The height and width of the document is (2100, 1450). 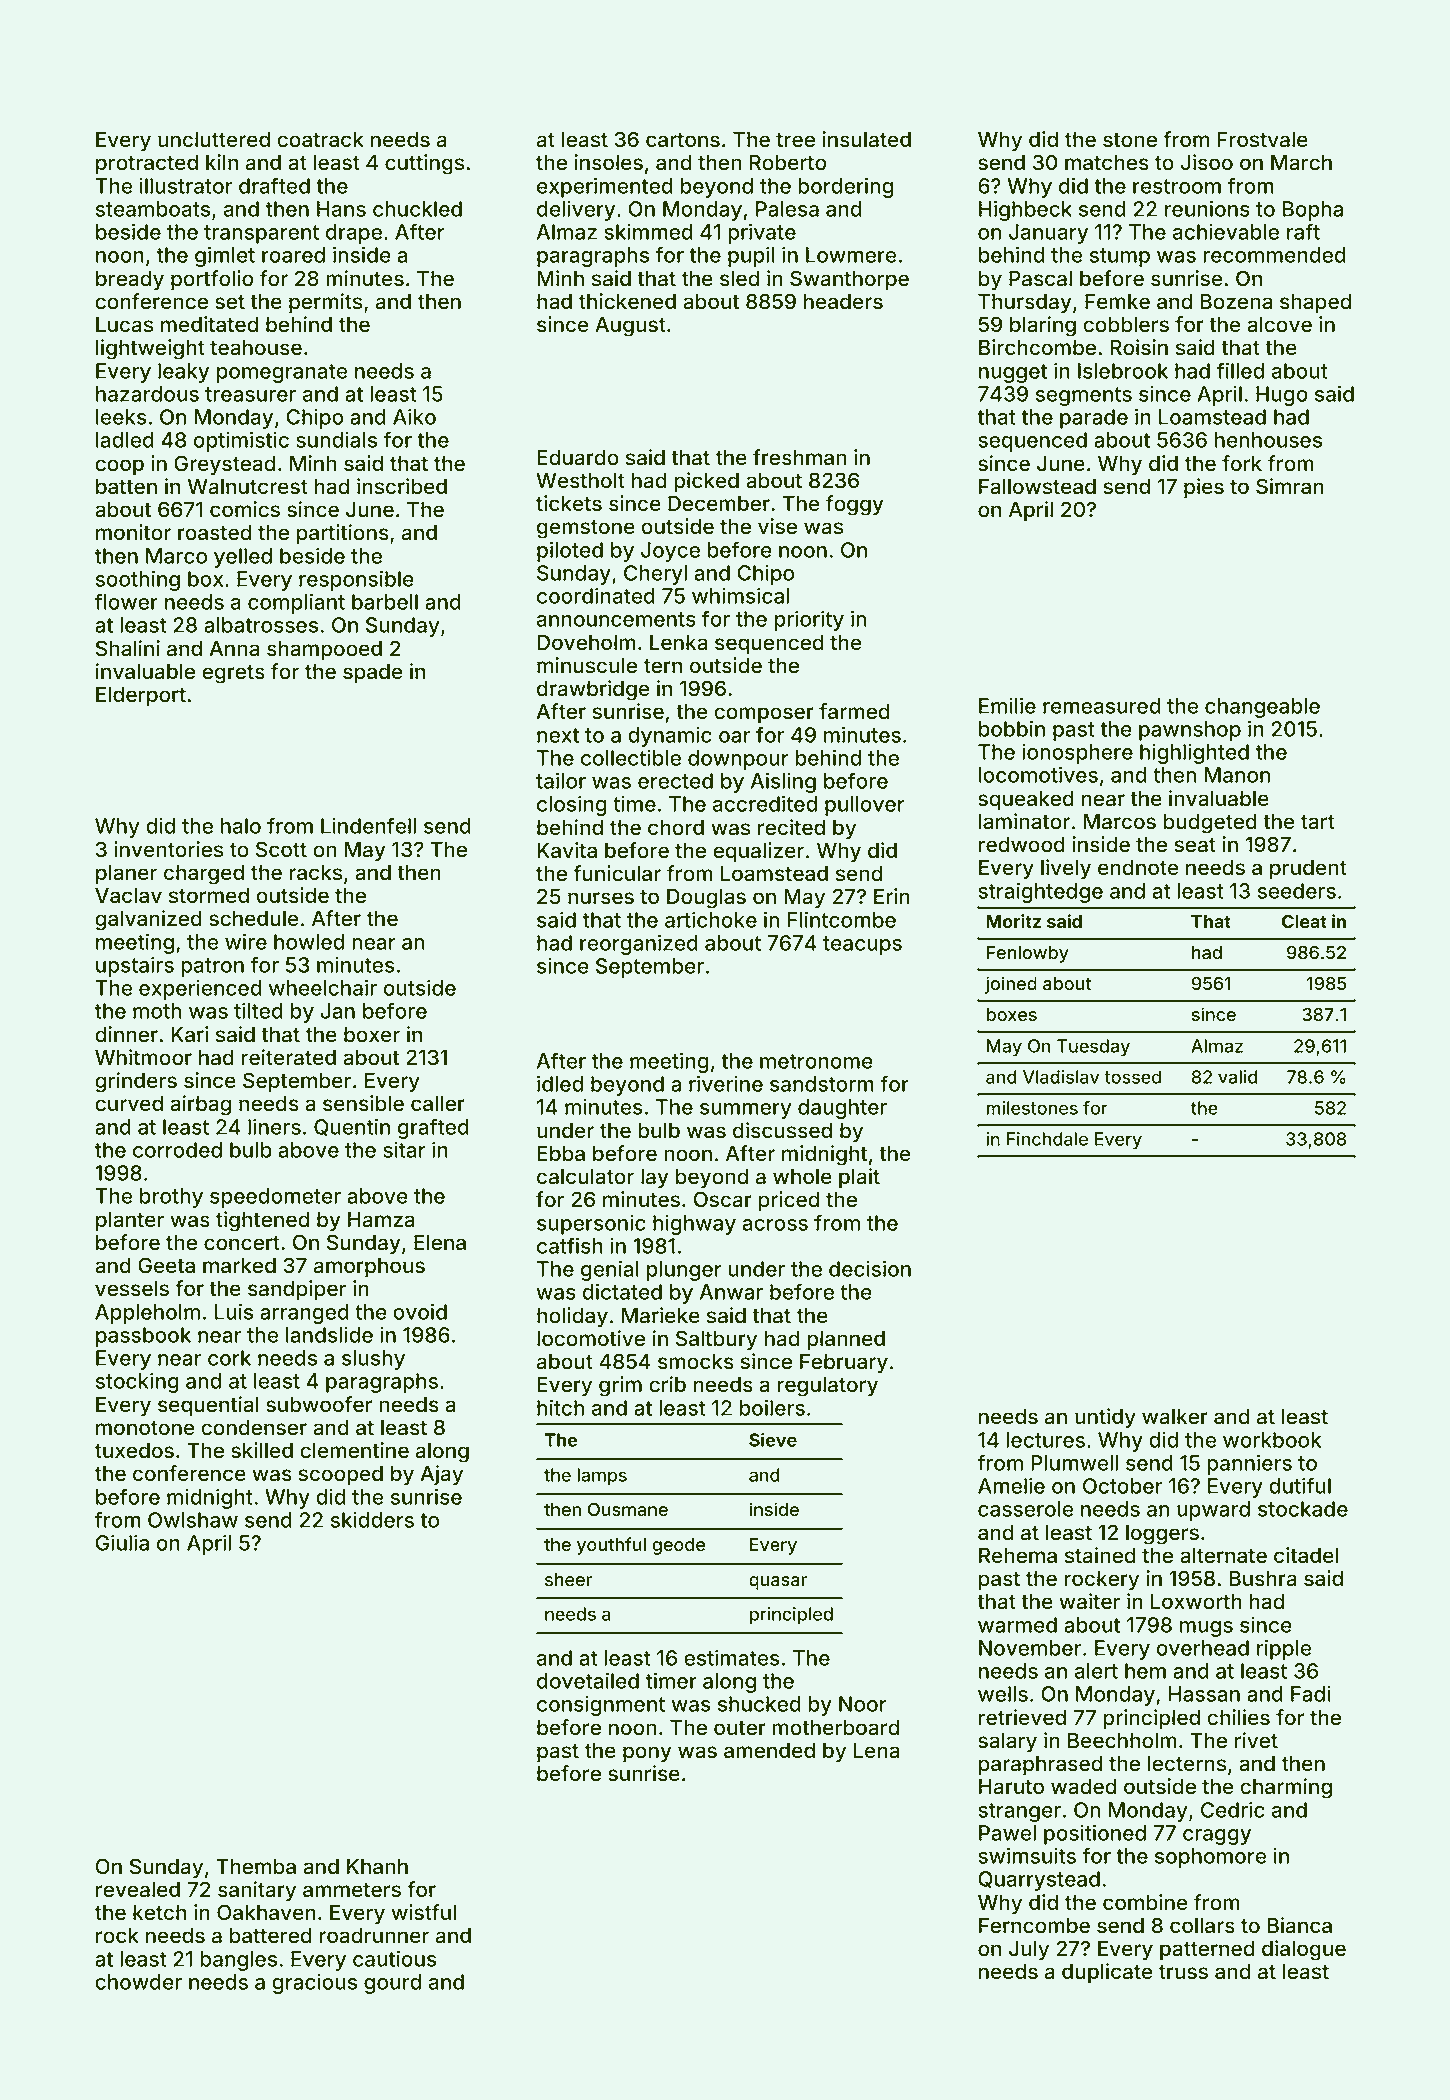 What do you see at coordinates (256, 1867) in the document?
I see `Themba` at bounding box center [256, 1867].
